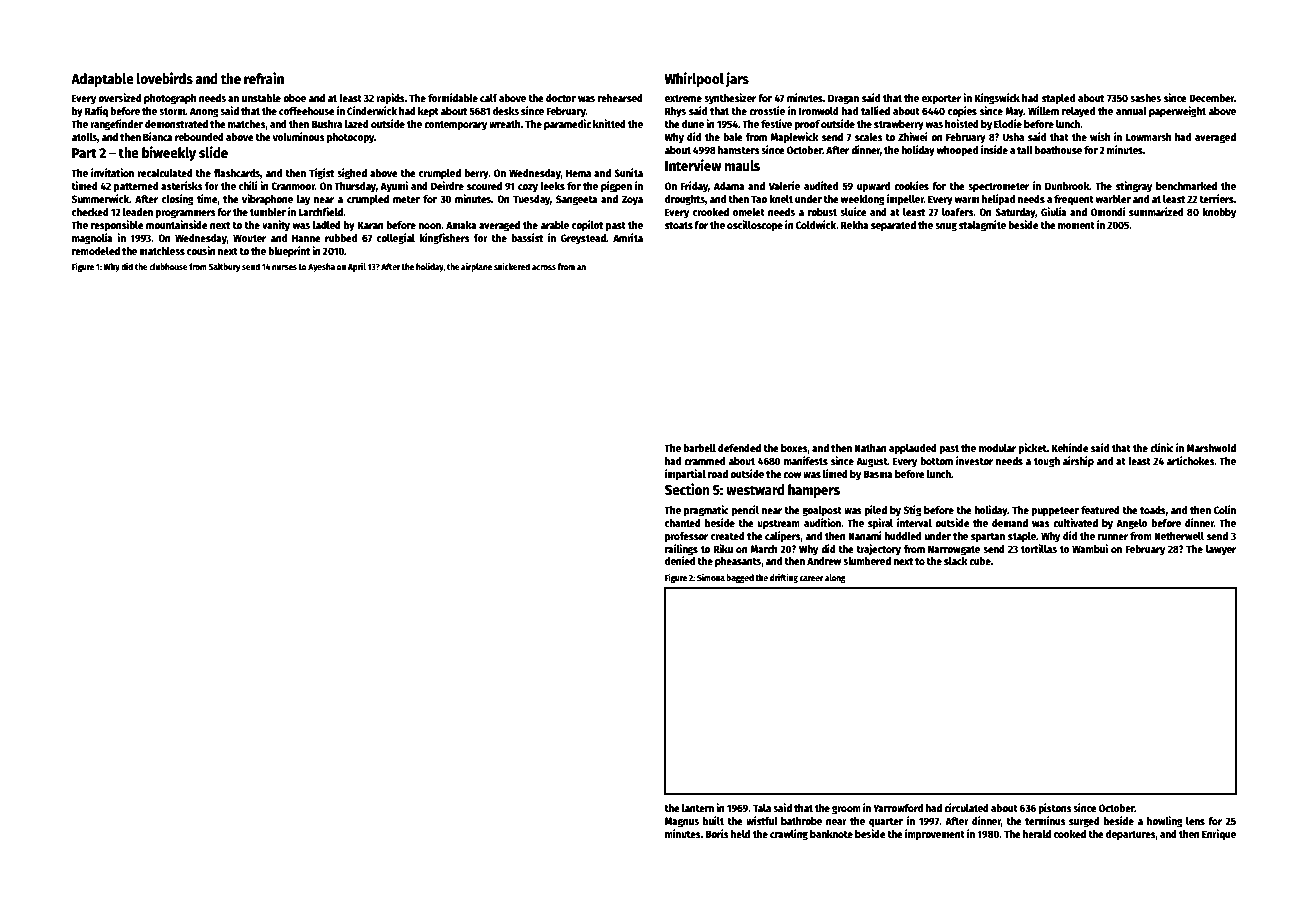 The width and height of the screenshot is (1308, 924). Describe the element at coordinates (698, 808) in the screenshot. I see `lantern` at that location.
